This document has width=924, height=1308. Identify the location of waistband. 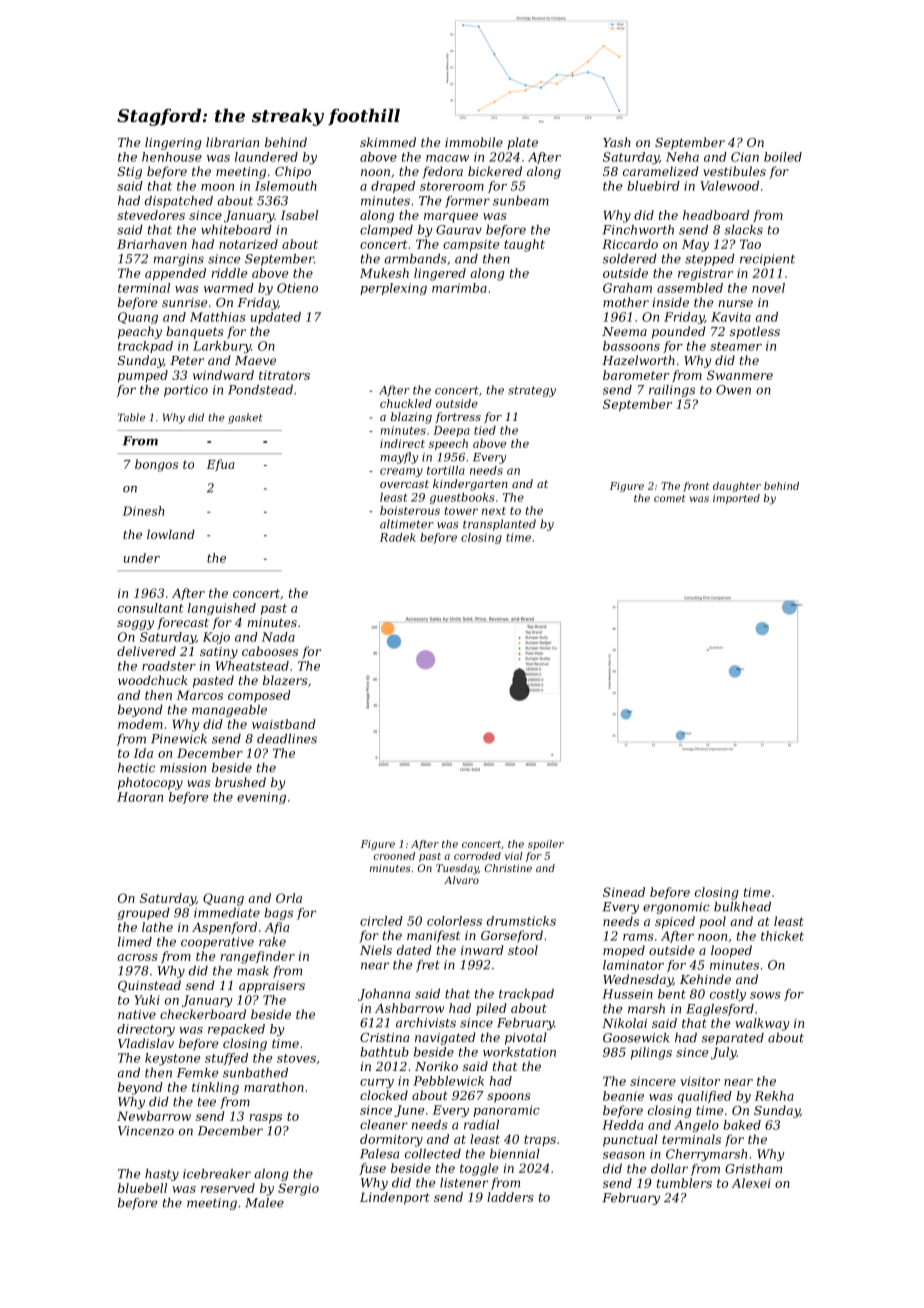
(284, 724).
